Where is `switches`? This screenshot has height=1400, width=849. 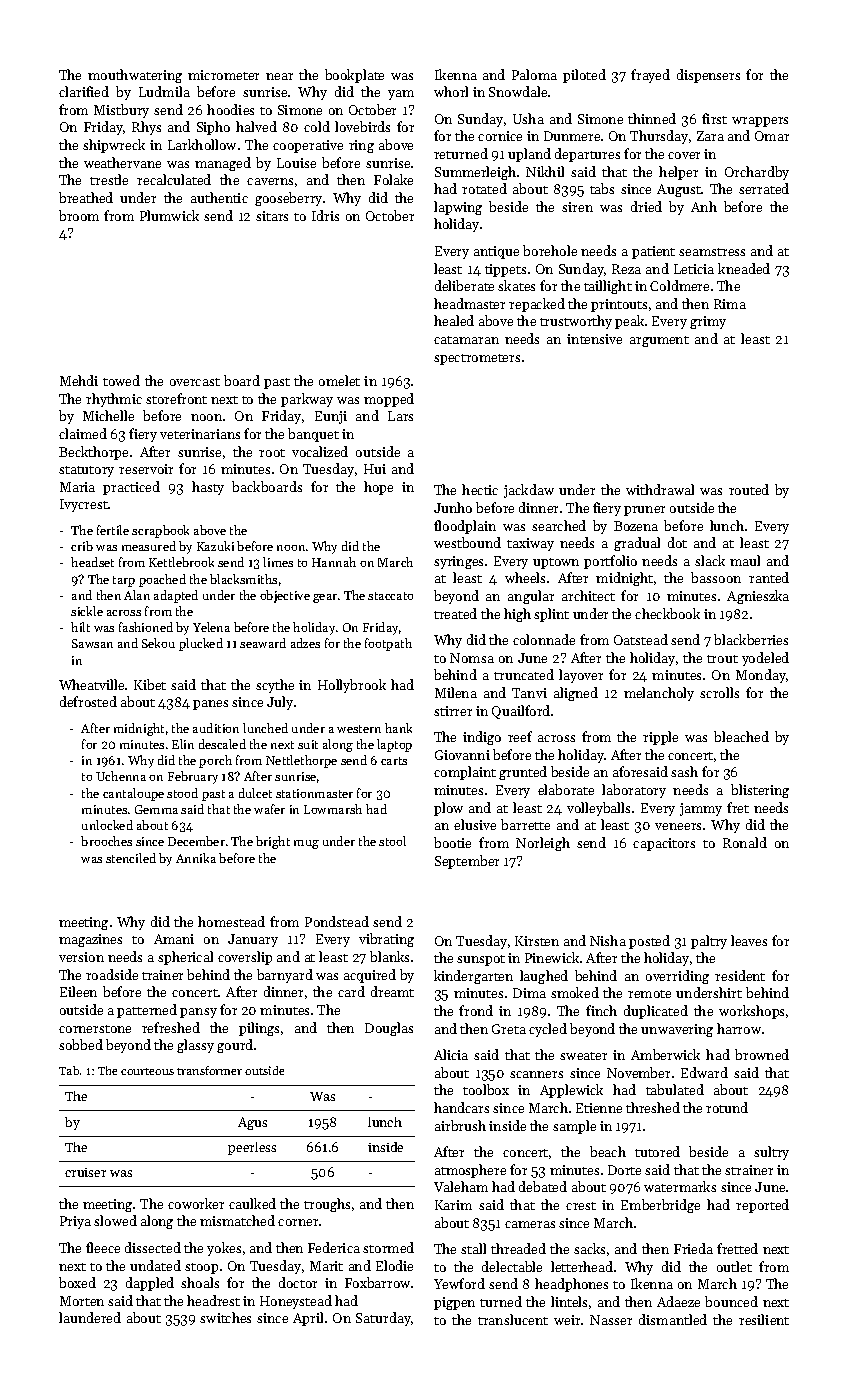 switches is located at coordinates (225, 1317).
